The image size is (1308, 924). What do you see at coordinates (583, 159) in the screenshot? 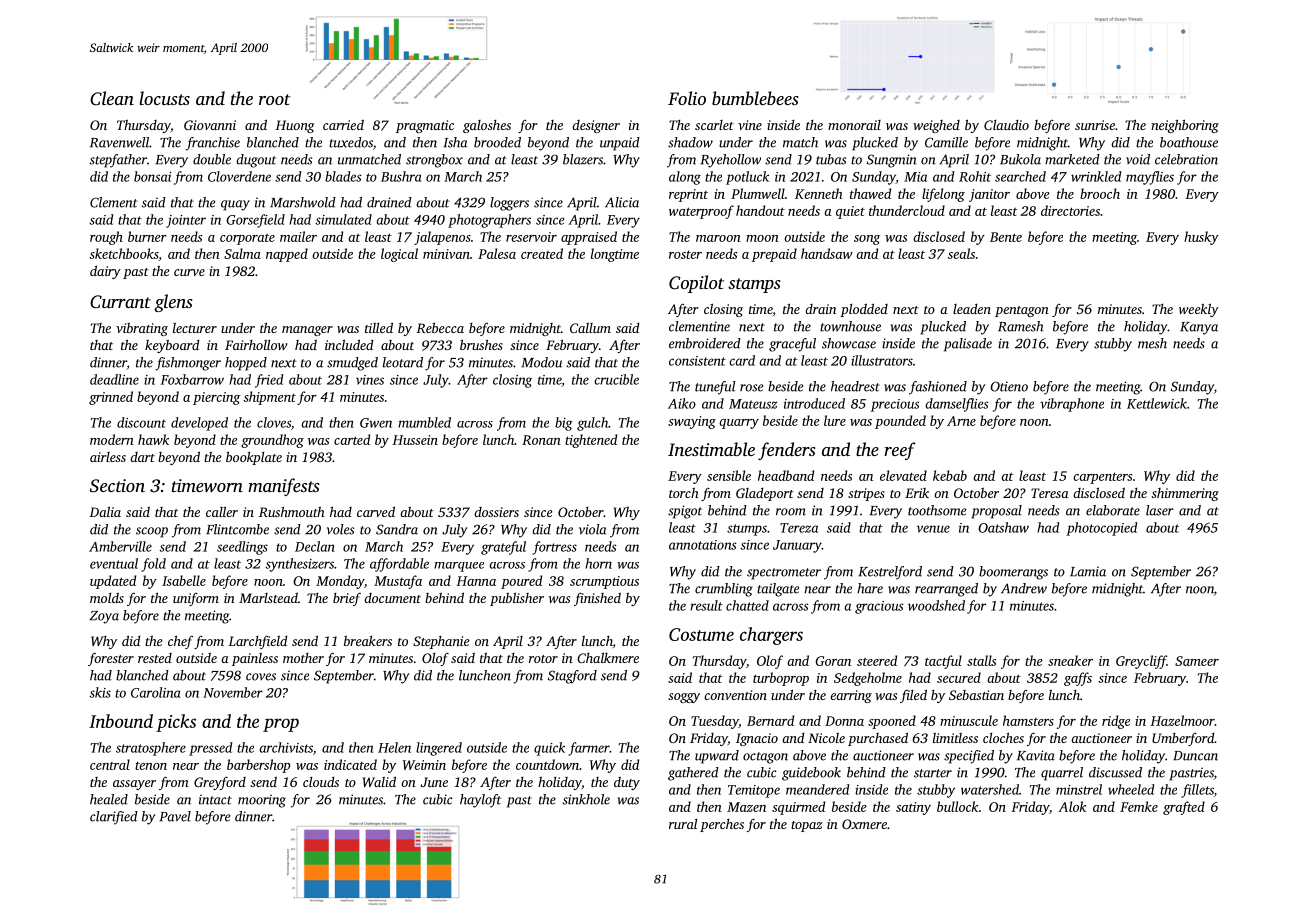
I see `blazers` at bounding box center [583, 159].
